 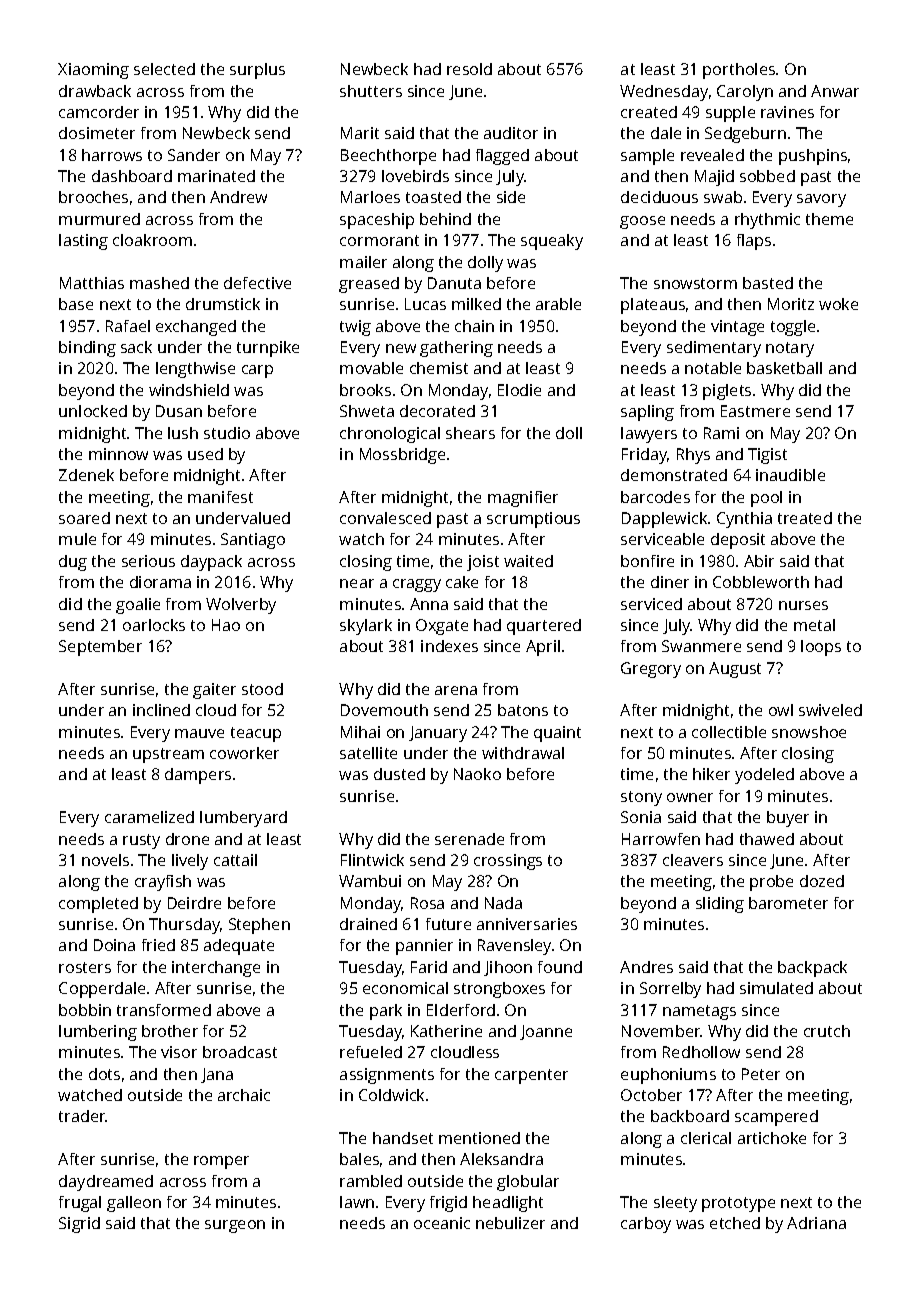 I want to click on portholes, so click(x=739, y=71).
